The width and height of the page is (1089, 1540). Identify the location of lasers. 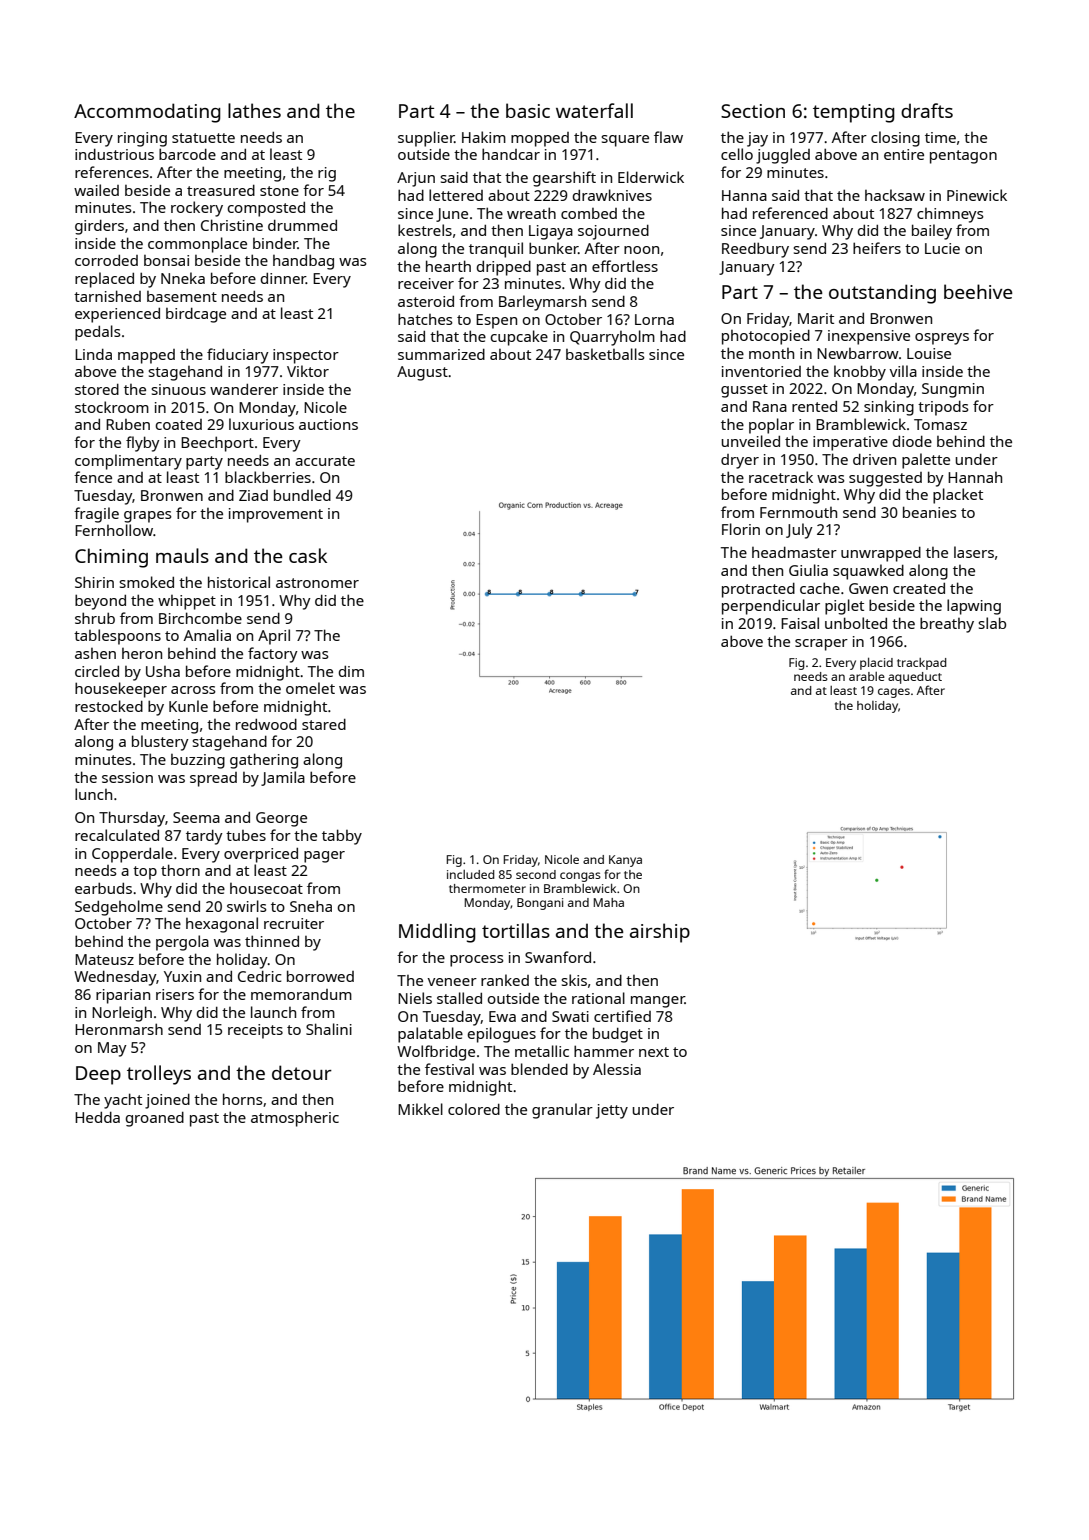
(974, 552).
